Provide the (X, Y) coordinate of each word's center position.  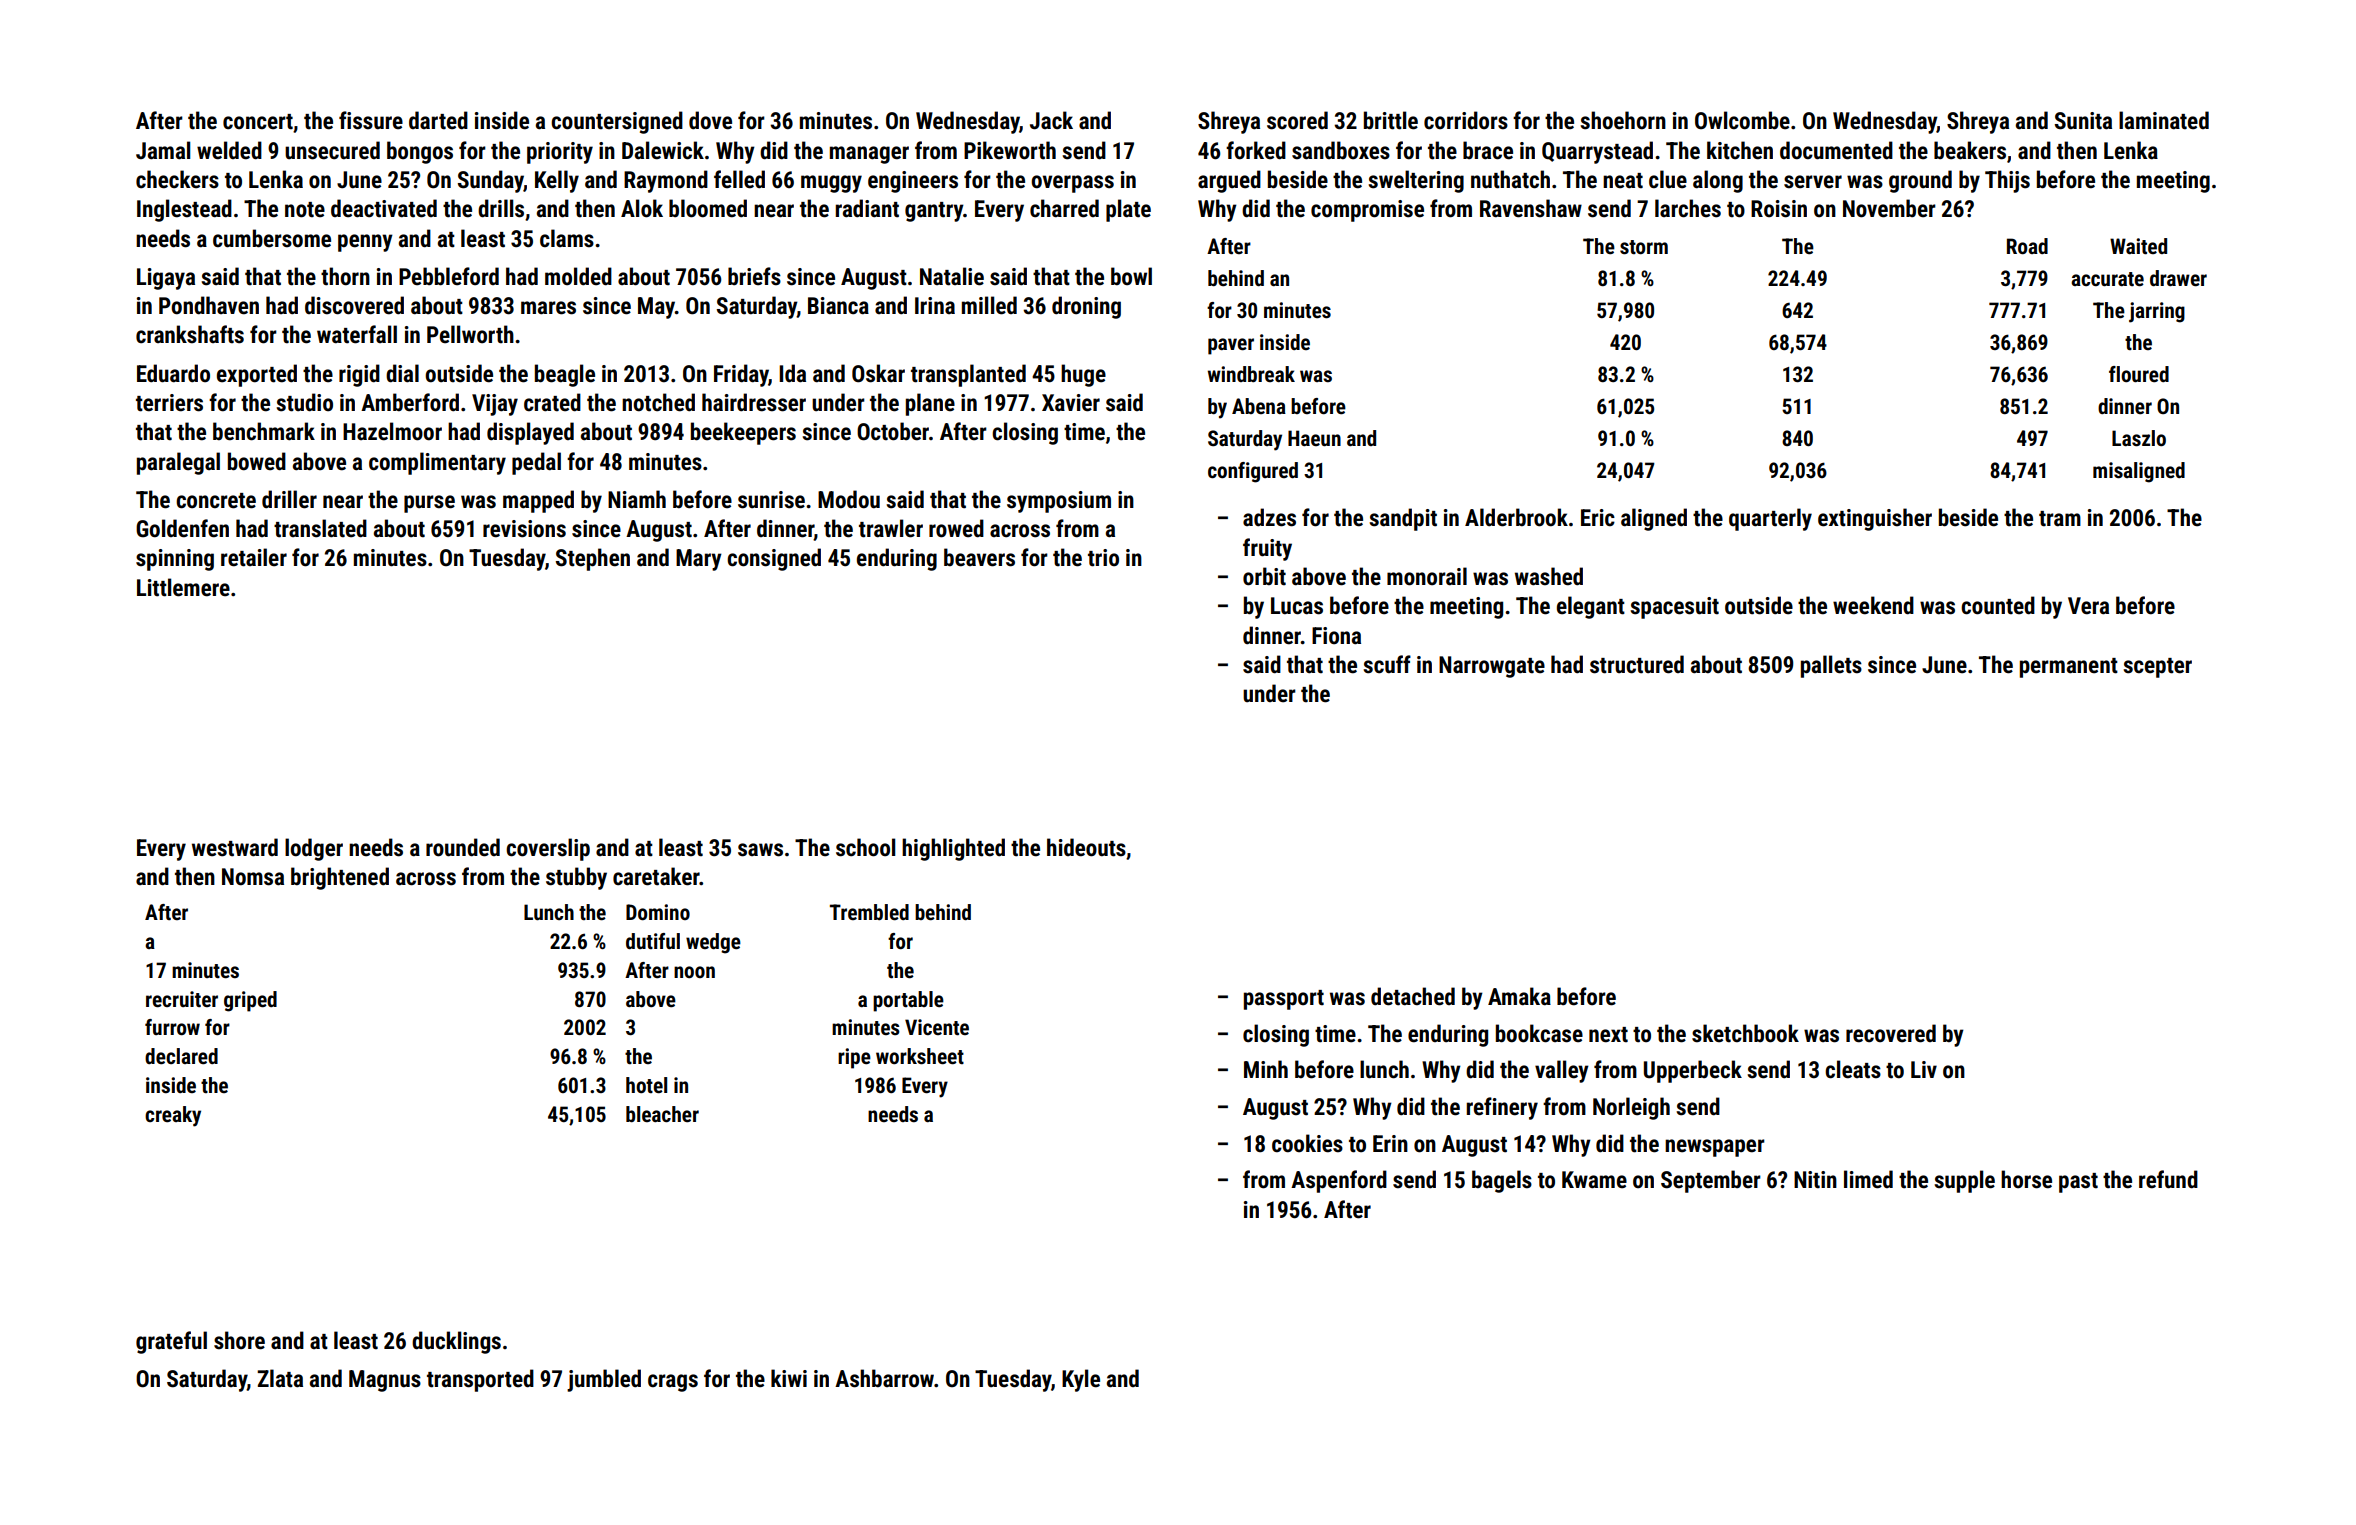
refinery (1502, 1108)
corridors (1466, 120)
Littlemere (183, 587)
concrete (216, 501)
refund (2168, 1179)
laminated (2164, 120)
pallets (1831, 666)
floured (2139, 374)
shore (239, 1340)
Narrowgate (1492, 667)
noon (694, 972)
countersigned (617, 122)
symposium (1059, 502)
